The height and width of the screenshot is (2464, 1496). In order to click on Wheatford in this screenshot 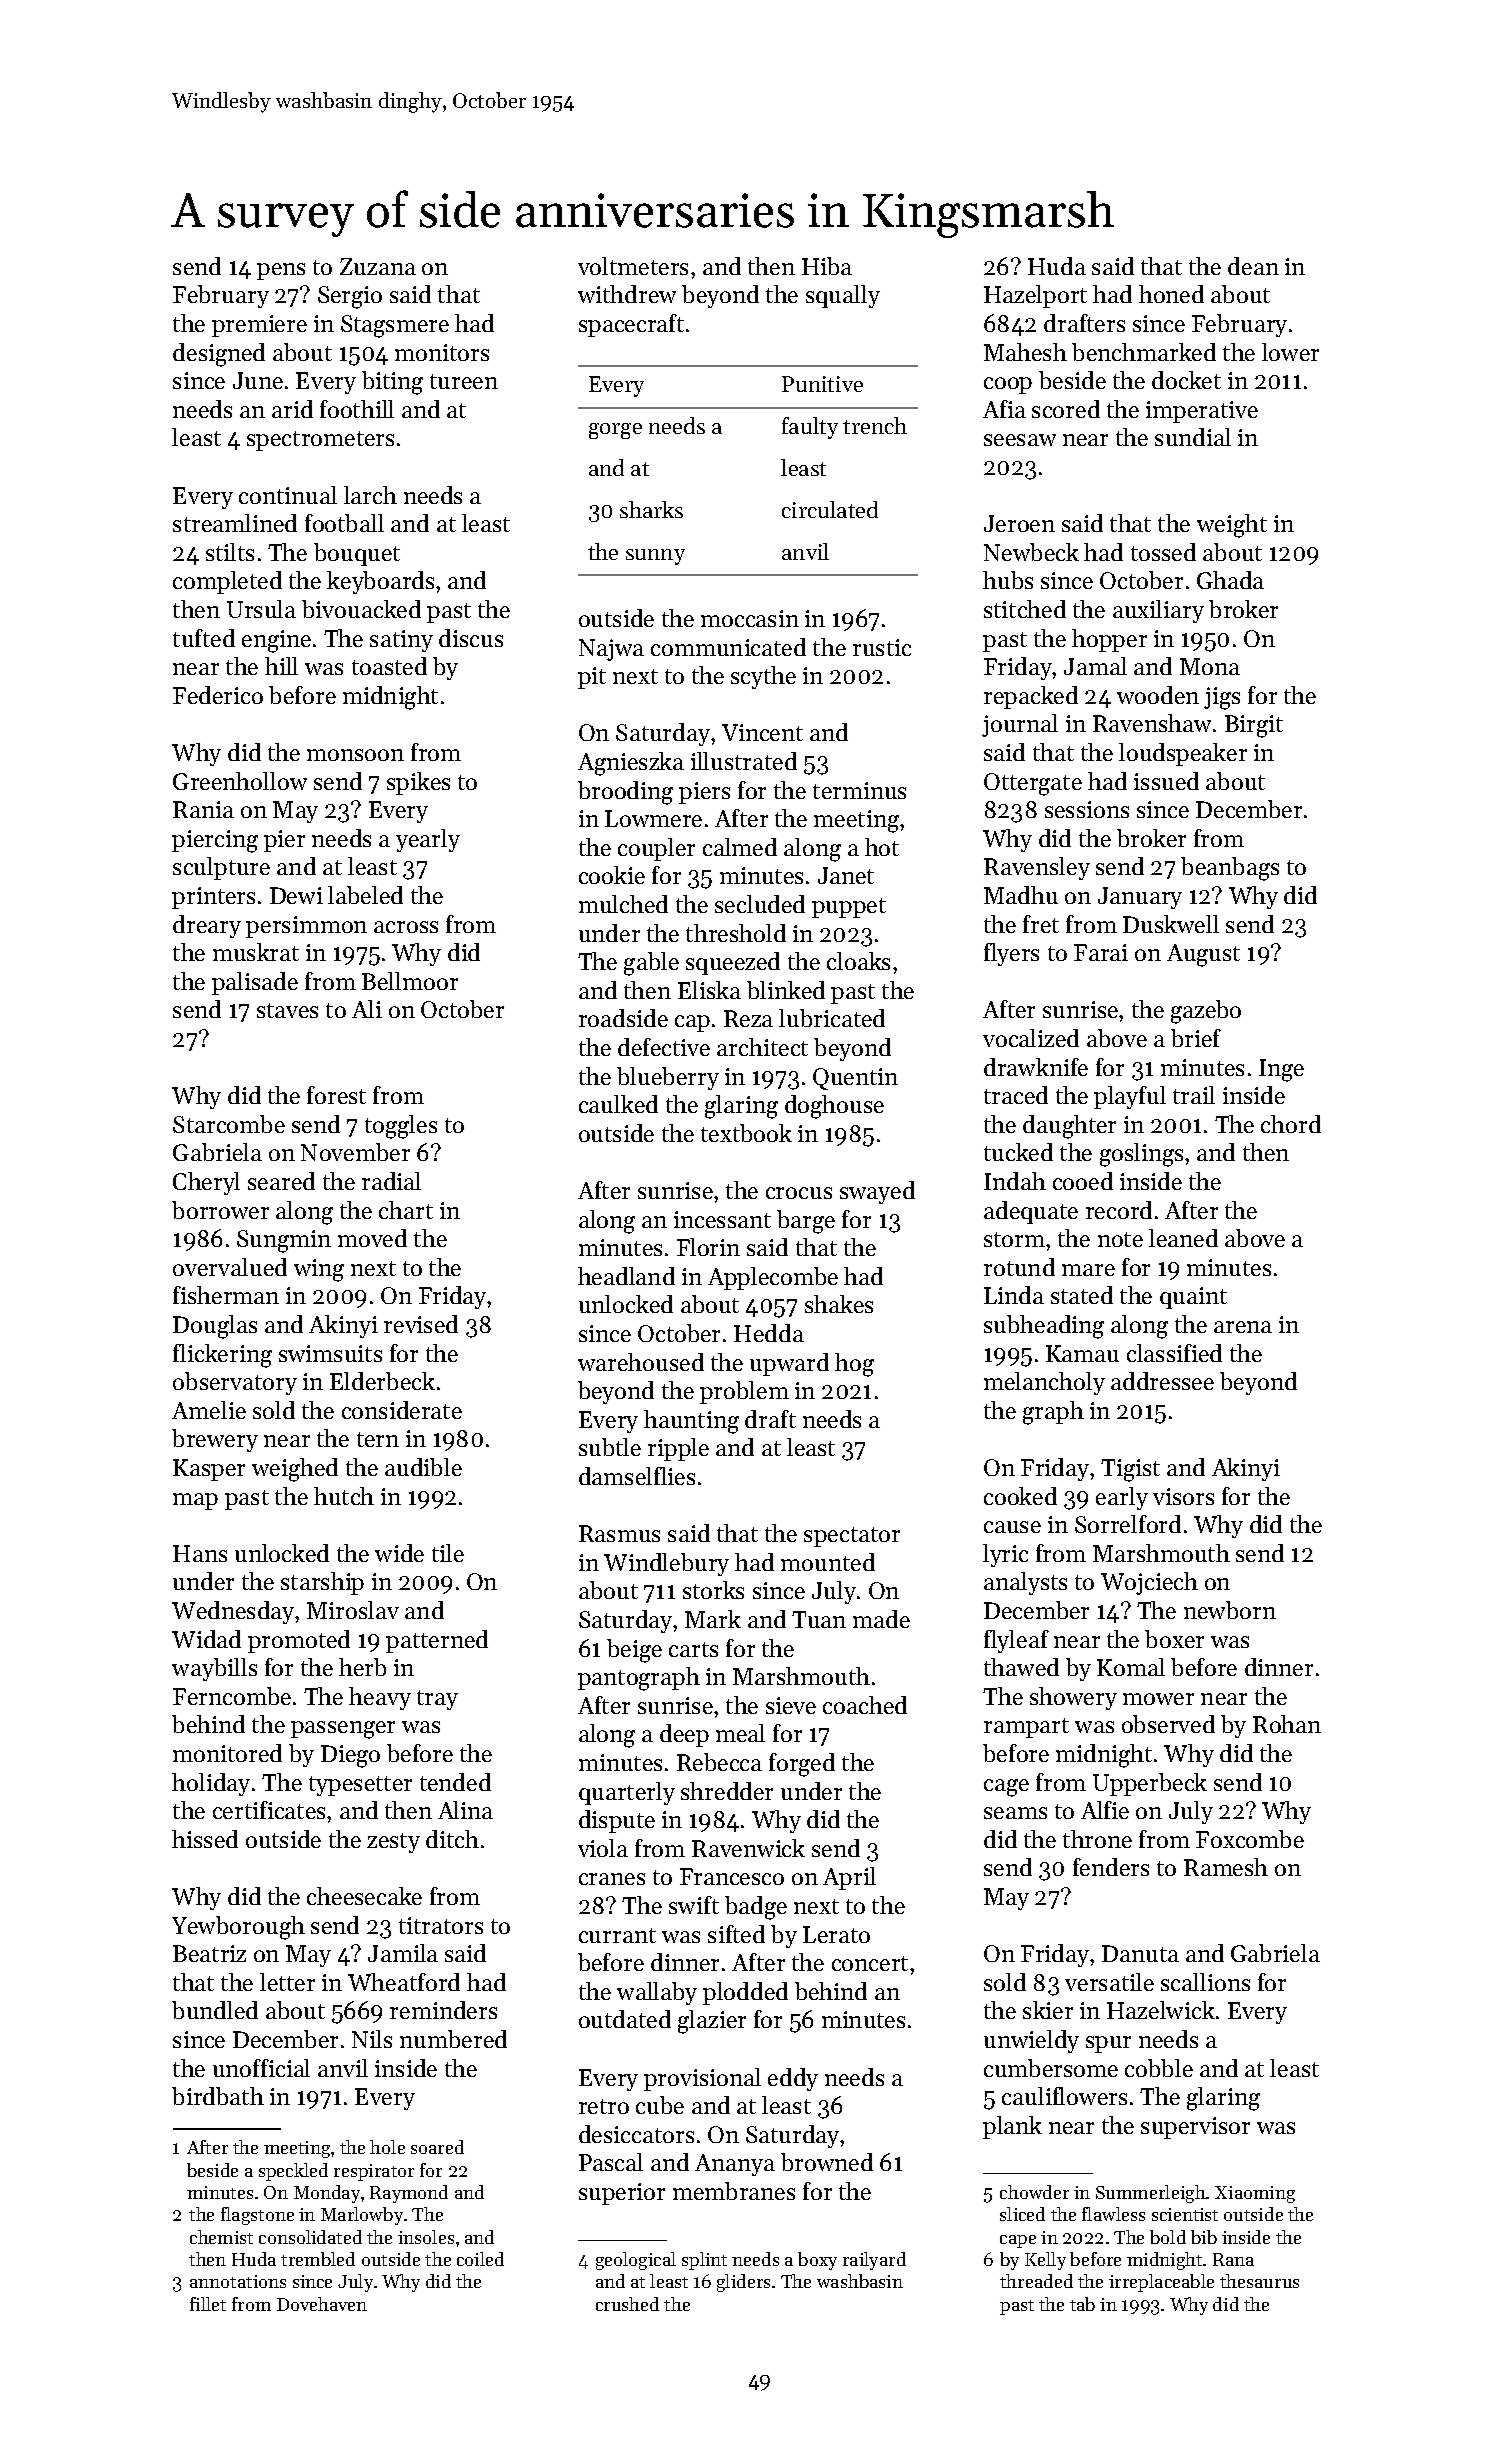, I will do `click(404, 1982)`.
